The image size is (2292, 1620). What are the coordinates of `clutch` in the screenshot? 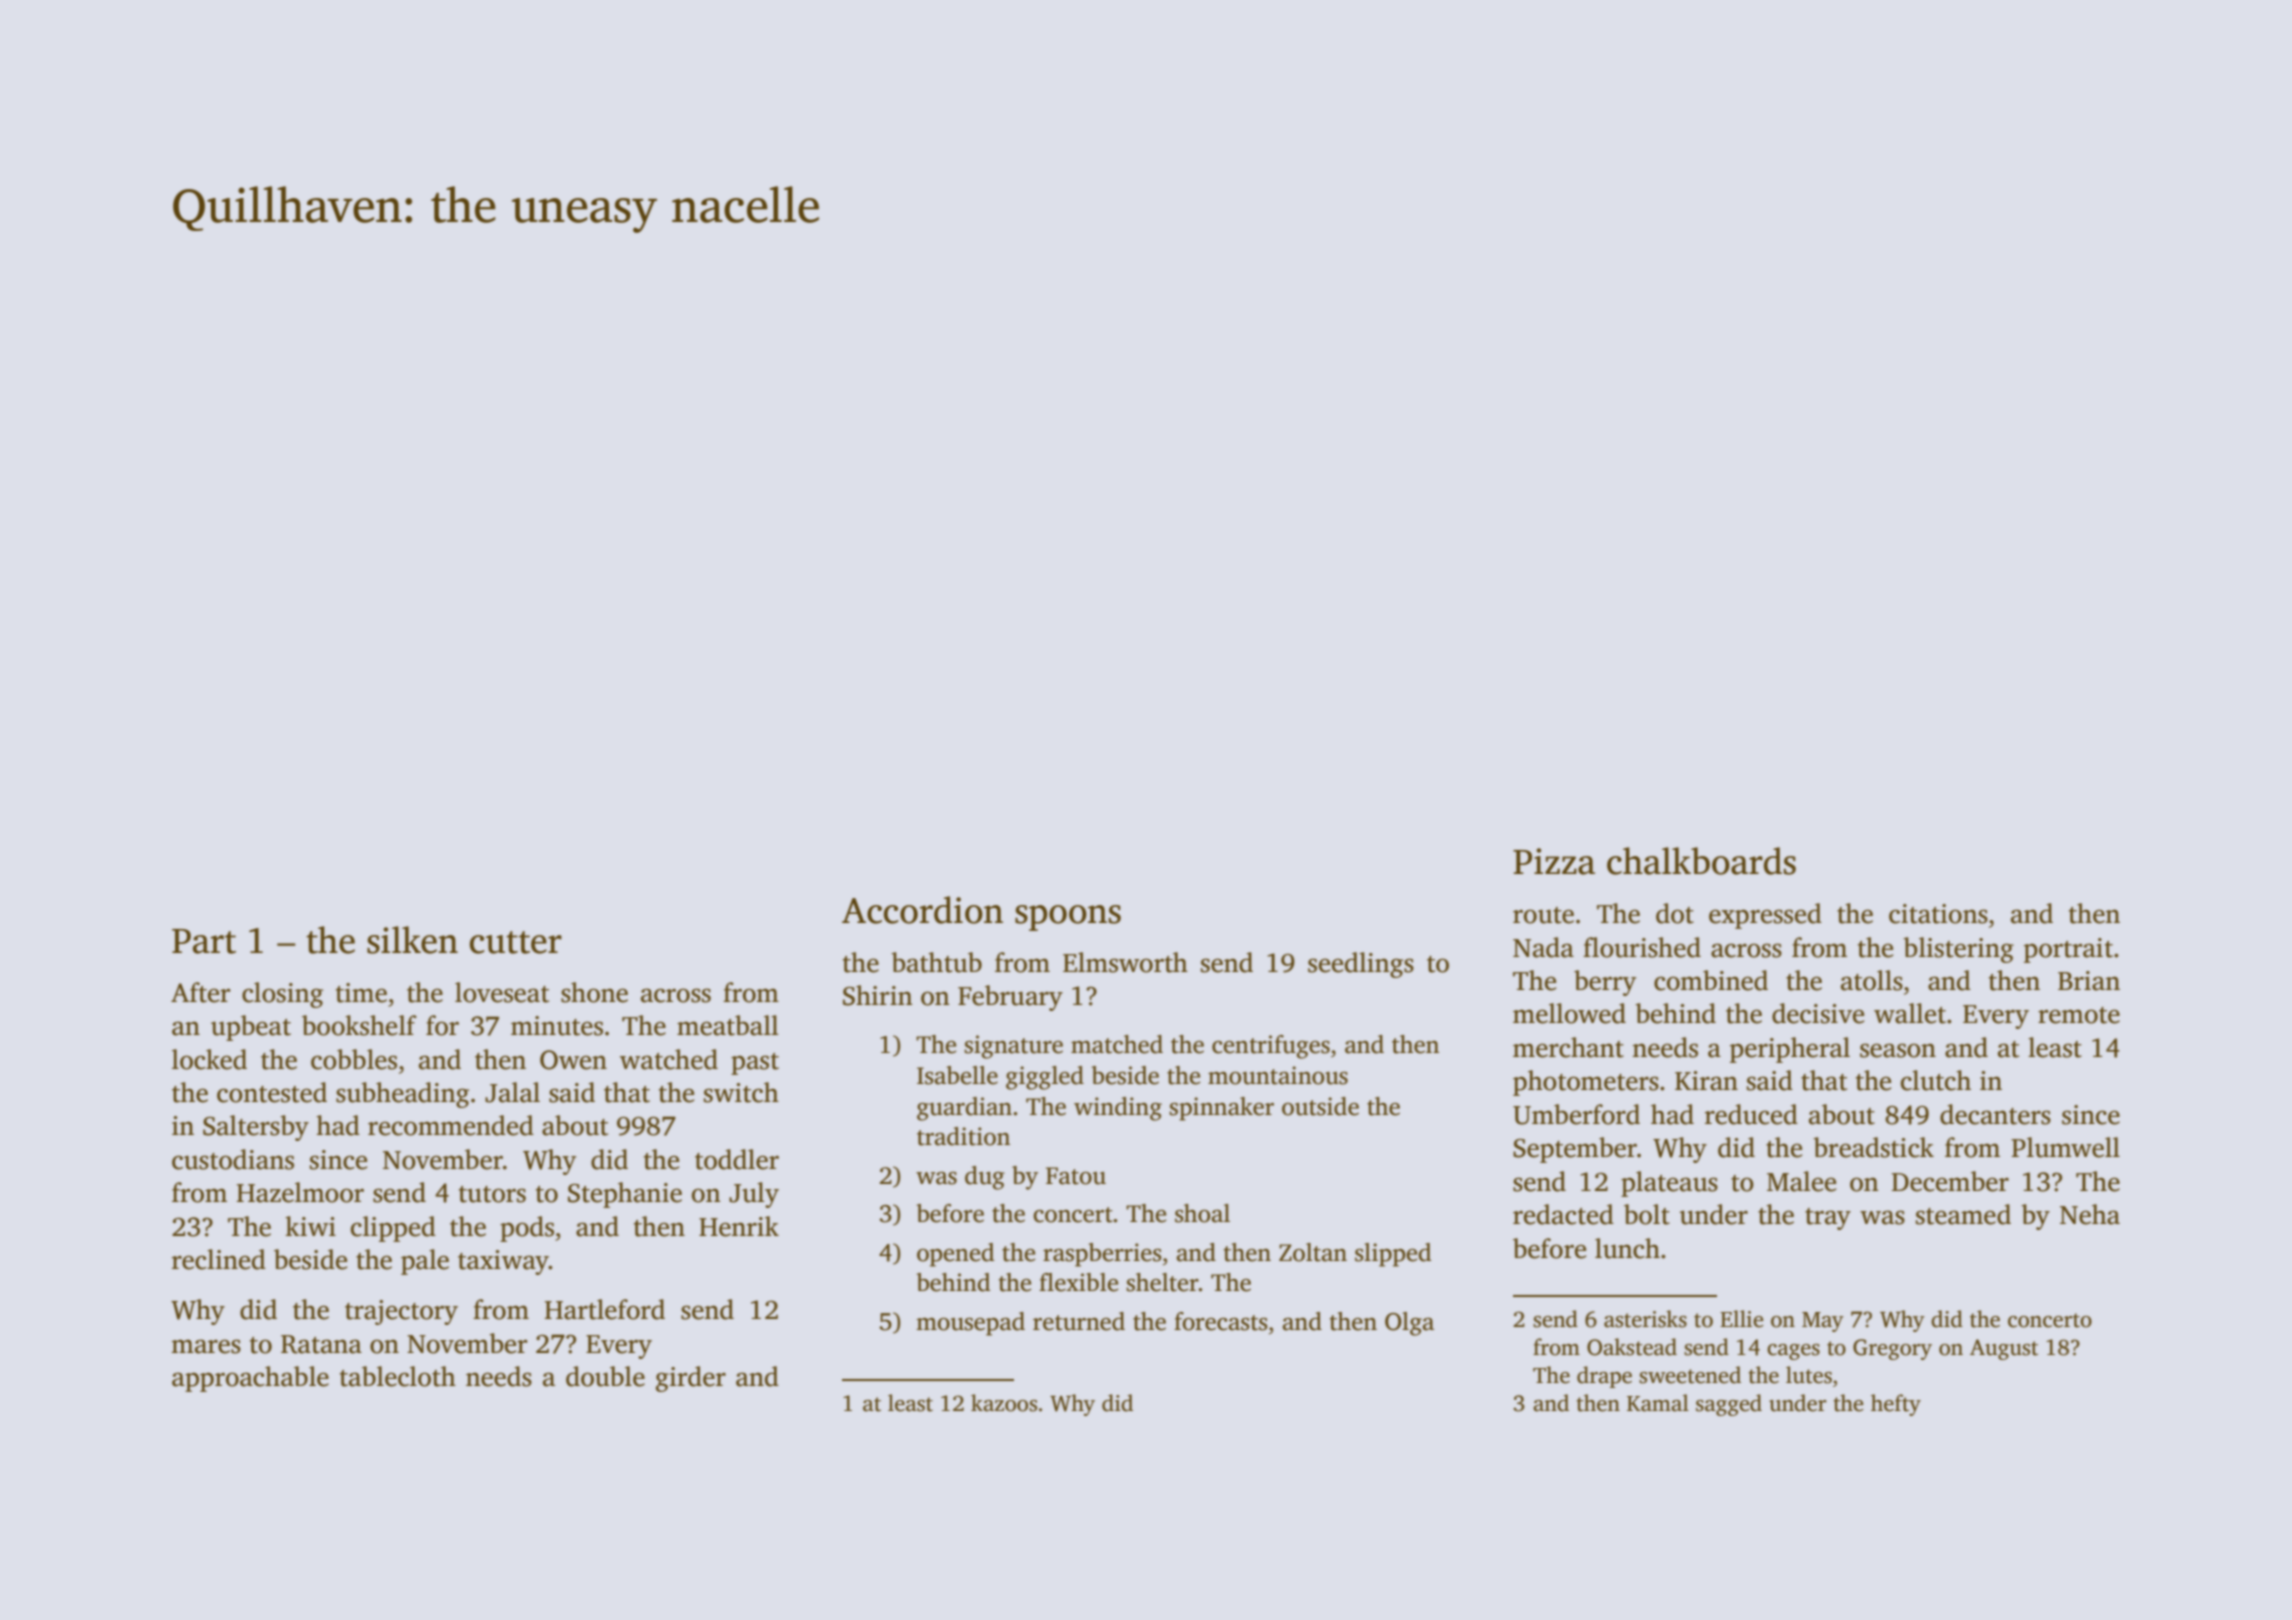 It's located at (1936, 1080).
